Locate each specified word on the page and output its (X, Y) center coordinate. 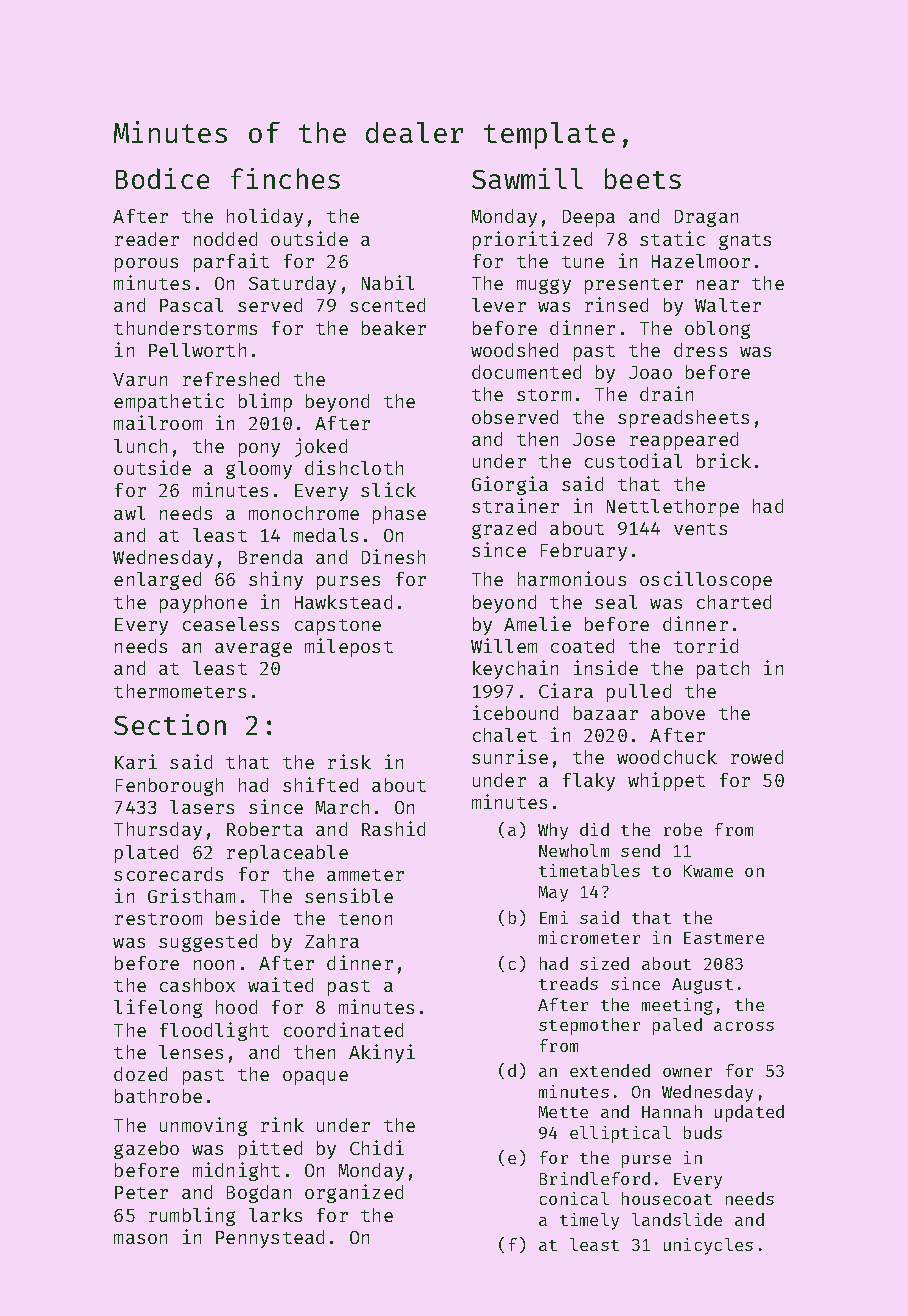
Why (553, 831)
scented (387, 305)
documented (526, 372)
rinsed (616, 304)
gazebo (146, 1150)
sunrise (510, 756)
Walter (728, 305)
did (594, 829)
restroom (158, 919)
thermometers (180, 691)
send (640, 850)
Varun (140, 379)
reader (147, 239)
